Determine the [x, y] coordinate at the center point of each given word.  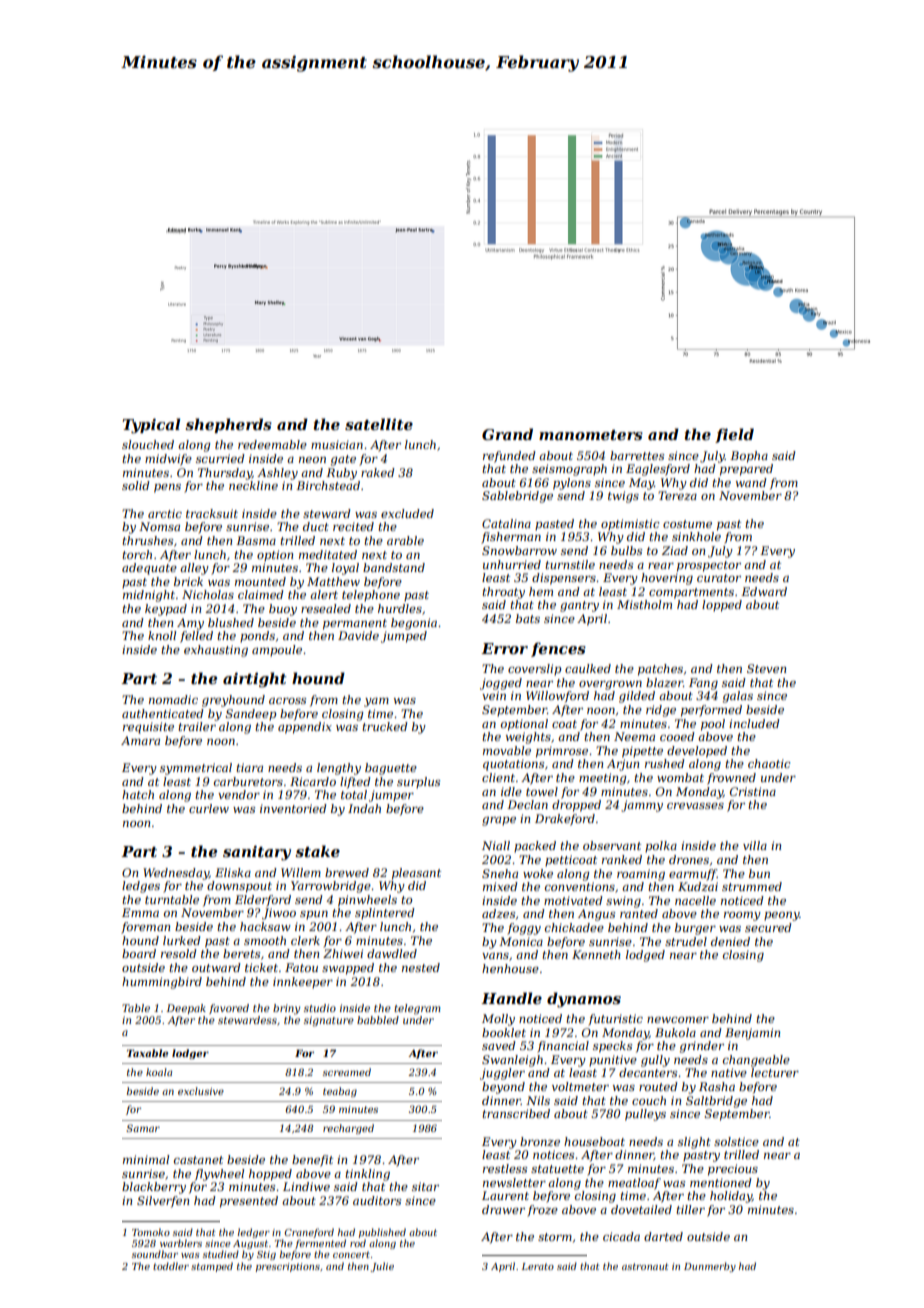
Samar [143, 1128]
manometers [591, 435]
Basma [256, 540]
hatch [138, 794]
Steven [766, 668]
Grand [507, 434]
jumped [404, 637]
